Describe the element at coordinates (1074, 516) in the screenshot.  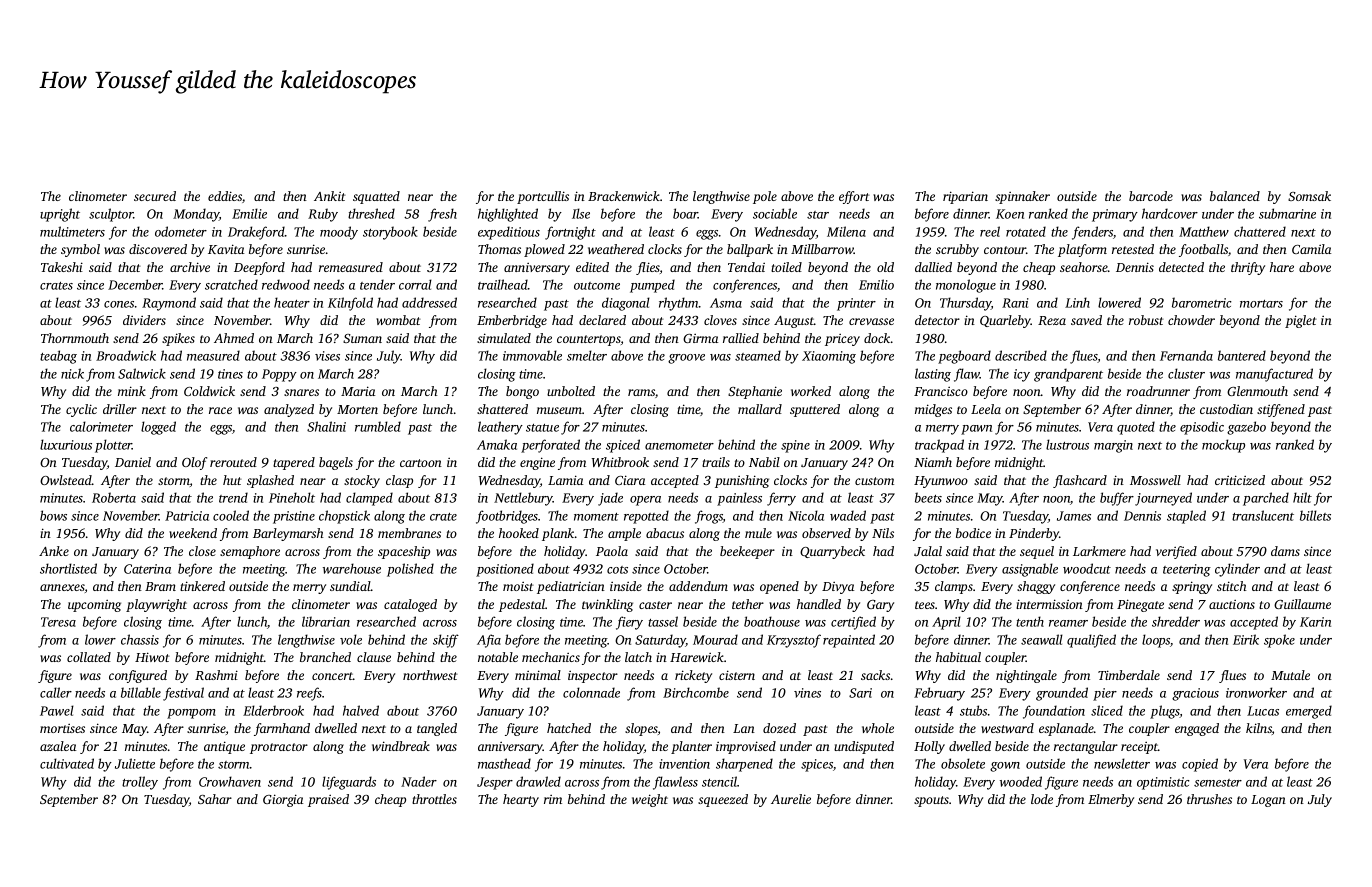
I see `James` at that location.
